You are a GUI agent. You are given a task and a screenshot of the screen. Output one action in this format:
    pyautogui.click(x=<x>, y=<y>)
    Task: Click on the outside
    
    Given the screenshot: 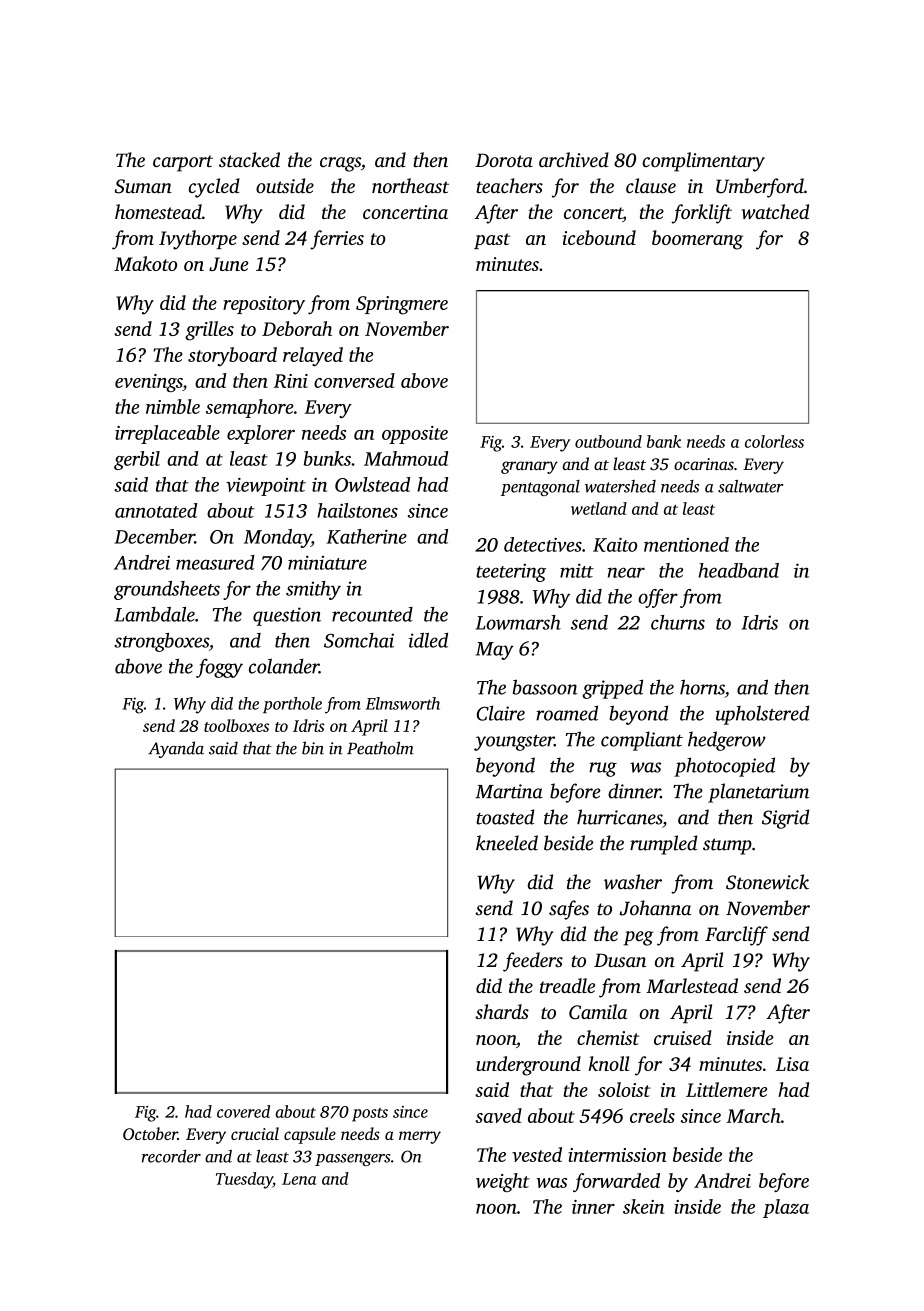 What is the action you would take?
    pyautogui.click(x=285, y=185)
